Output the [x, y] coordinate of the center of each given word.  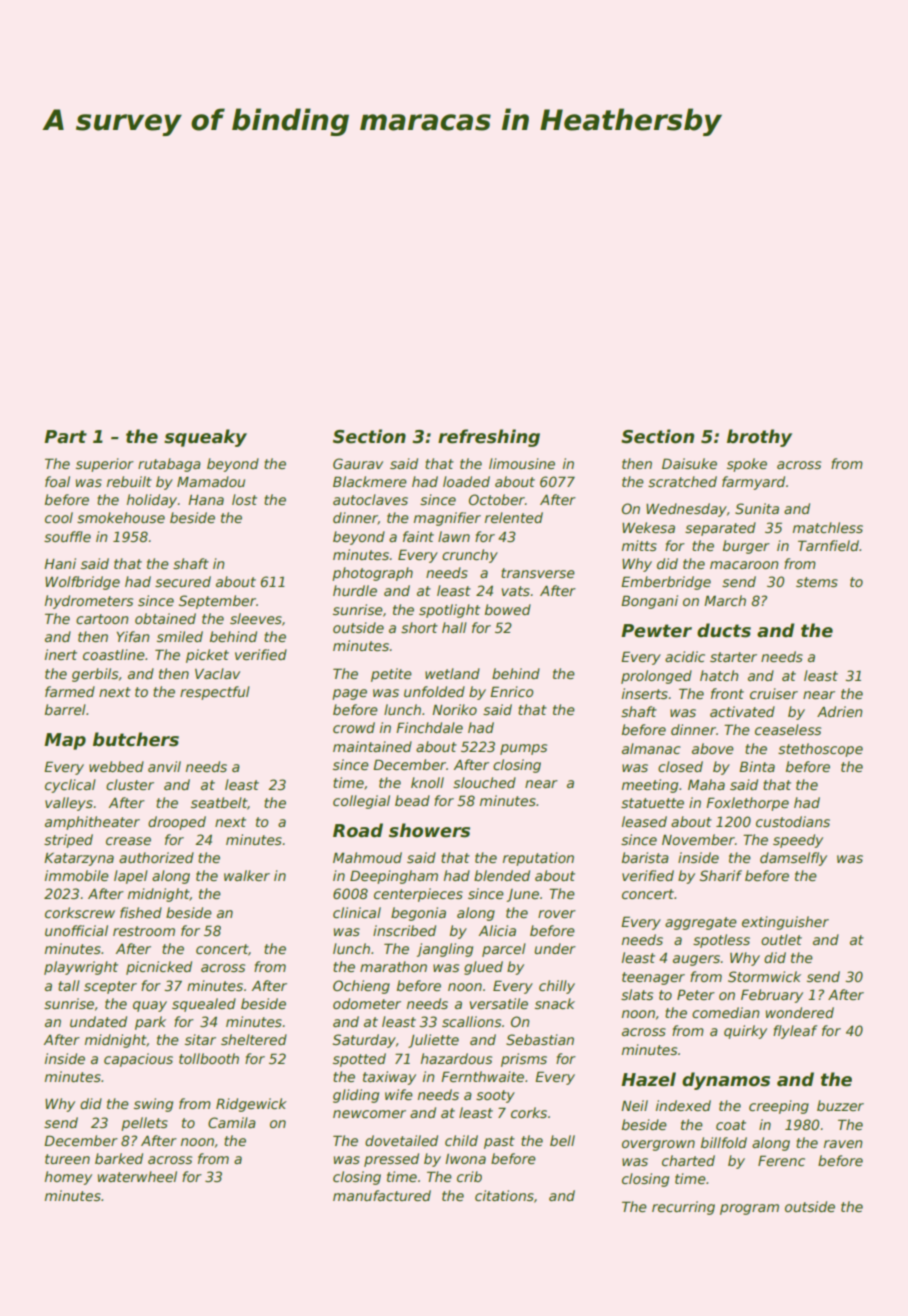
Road [358, 830]
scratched [682, 481]
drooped [177, 823]
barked [119, 1158]
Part [65, 437]
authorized [156, 857]
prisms [524, 1060]
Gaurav [358, 463]
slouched [484, 782]
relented [514, 517]
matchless [828, 527]
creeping [779, 1107]
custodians [793, 821]
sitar [200, 1039]
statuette [652, 803]
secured [183, 581]
